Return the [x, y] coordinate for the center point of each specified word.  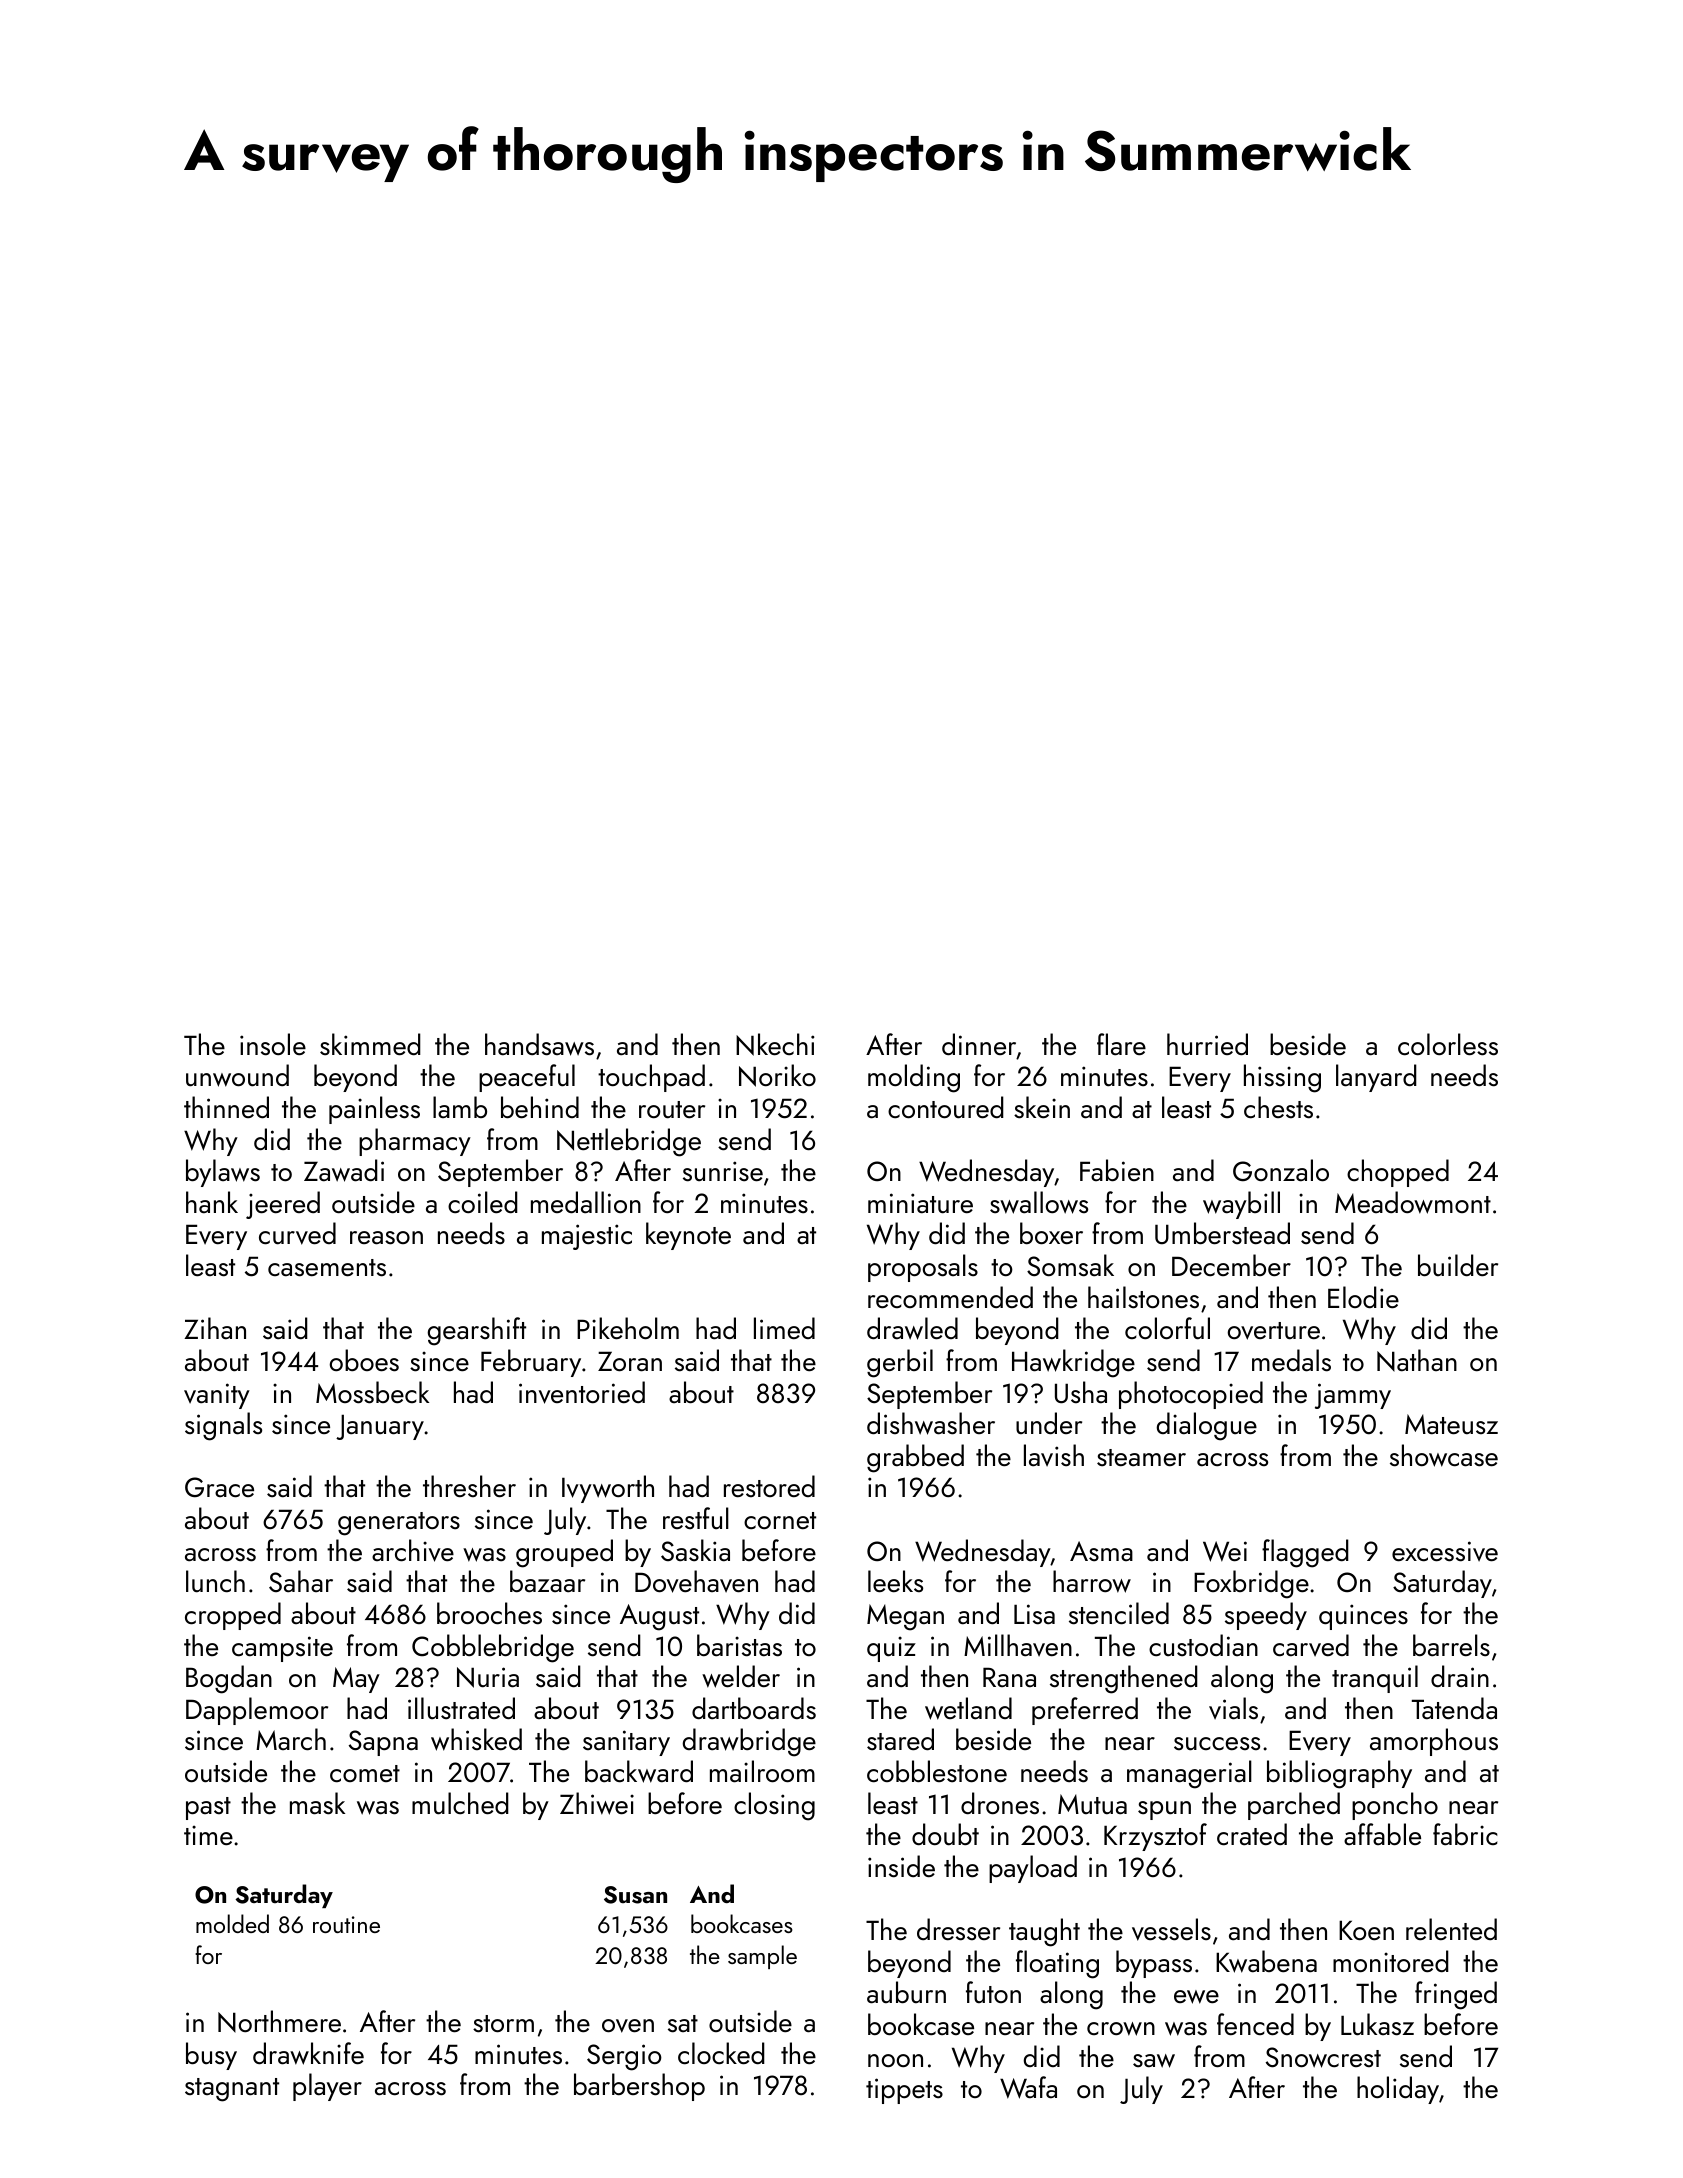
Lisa [1034, 1614]
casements [327, 1268]
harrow [1092, 1581]
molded [232, 1923]
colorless [1448, 1044]
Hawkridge [1073, 1363]
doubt [945, 1834]
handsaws [539, 1044]
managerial [1189, 1774]
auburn [906, 1992]
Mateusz [1451, 1424]
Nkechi [775, 1044]
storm [503, 2024]
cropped [233, 1616]
